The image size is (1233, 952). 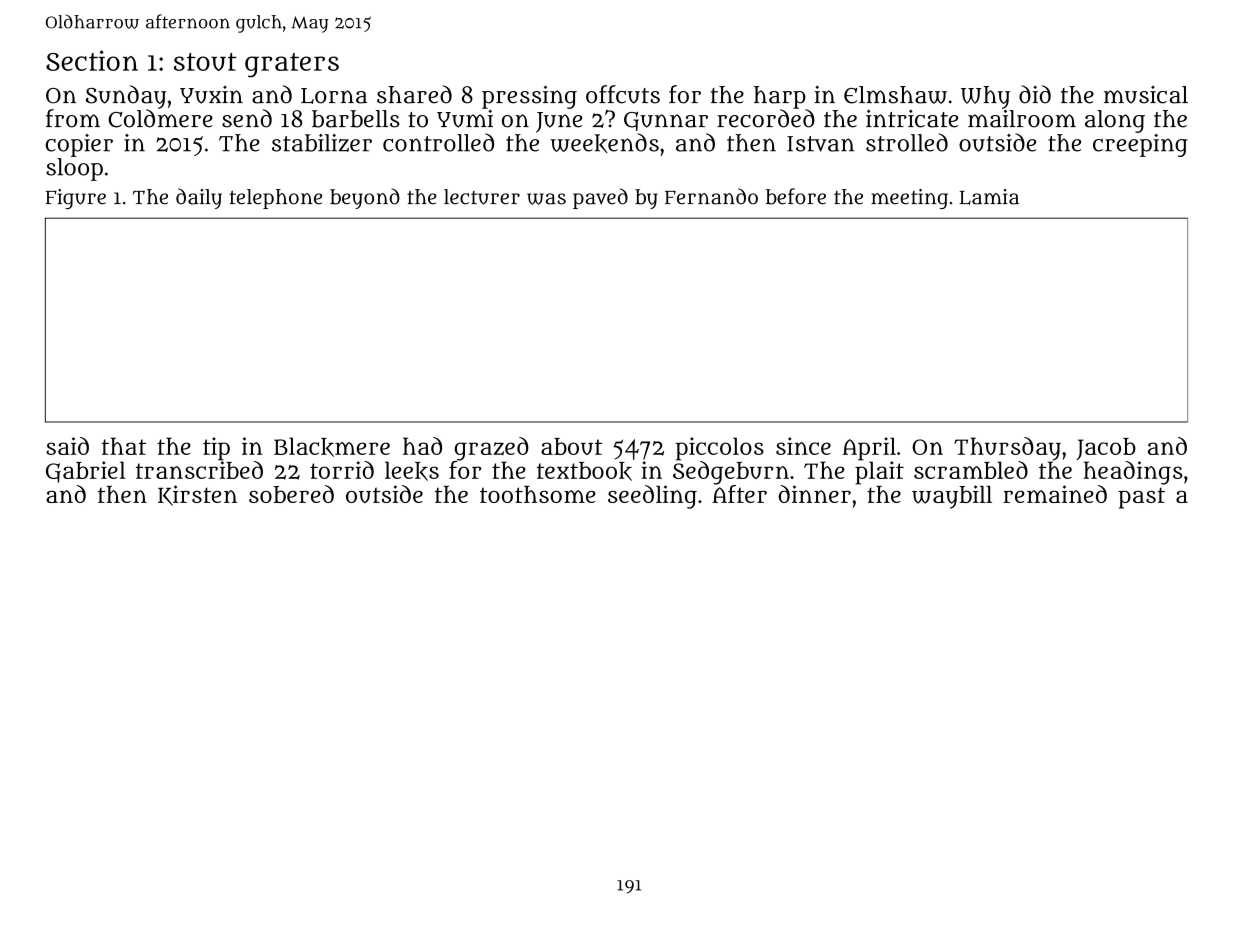 What do you see at coordinates (291, 494) in the page?
I see `sobered` at bounding box center [291, 494].
